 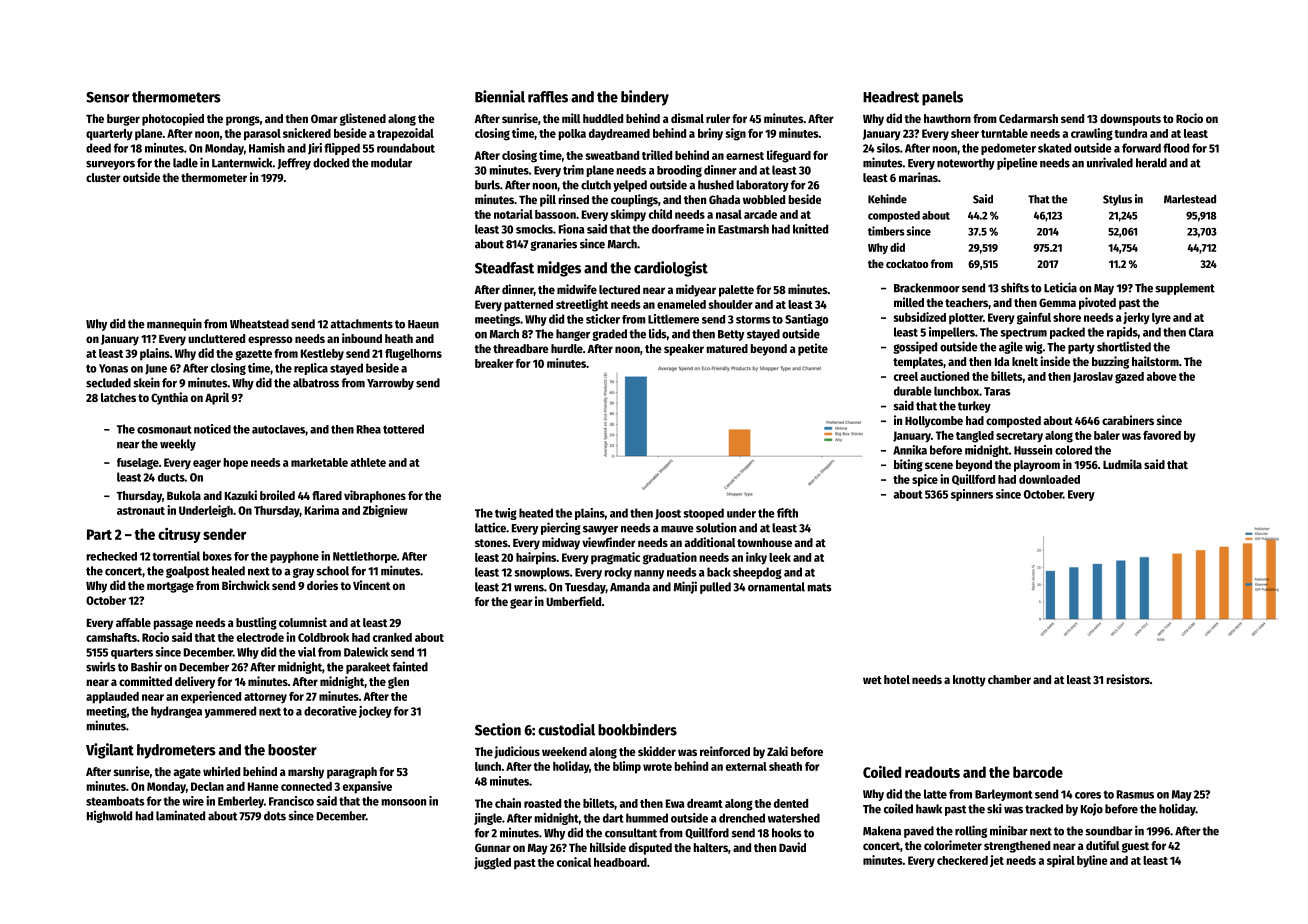 I want to click on cosmonaut, so click(x=164, y=429).
